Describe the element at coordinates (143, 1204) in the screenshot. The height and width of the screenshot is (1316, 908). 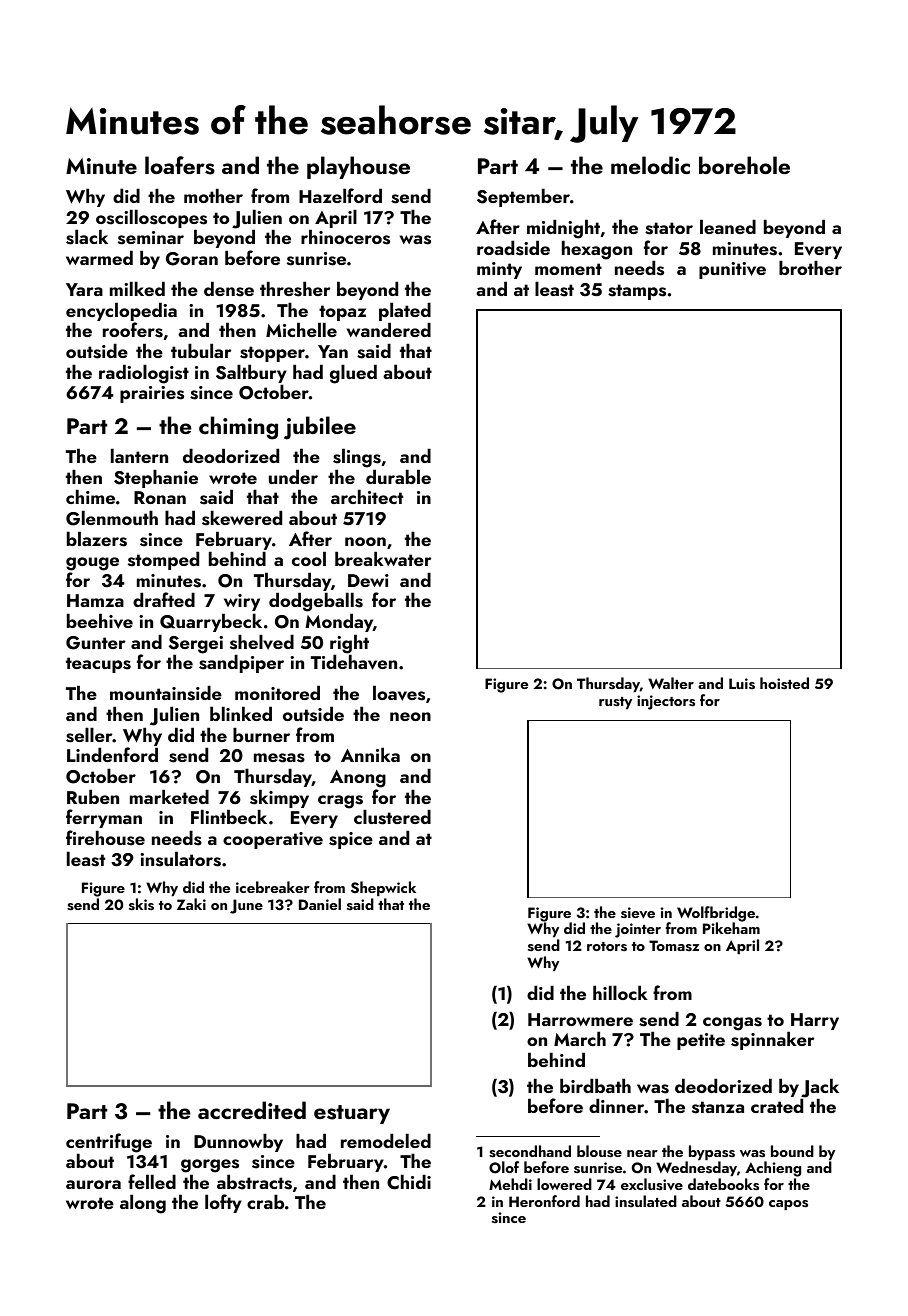
I see `along` at that location.
